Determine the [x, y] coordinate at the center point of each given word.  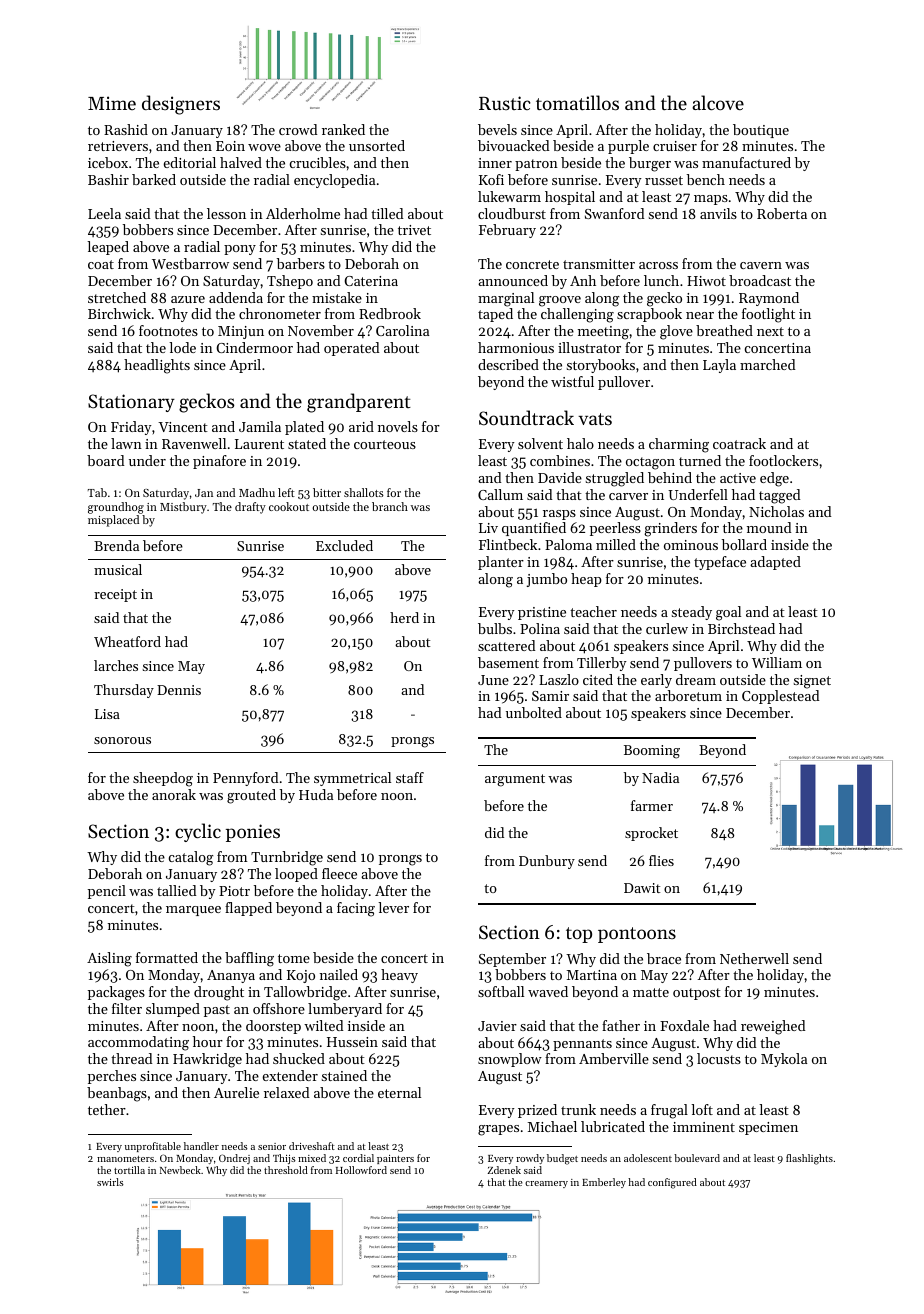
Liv [488, 528]
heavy [399, 976]
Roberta [782, 213]
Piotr [234, 891]
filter [127, 1008]
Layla [719, 366]
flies [661, 860]
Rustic [505, 103]
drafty [250, 508]
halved [241, 162]
